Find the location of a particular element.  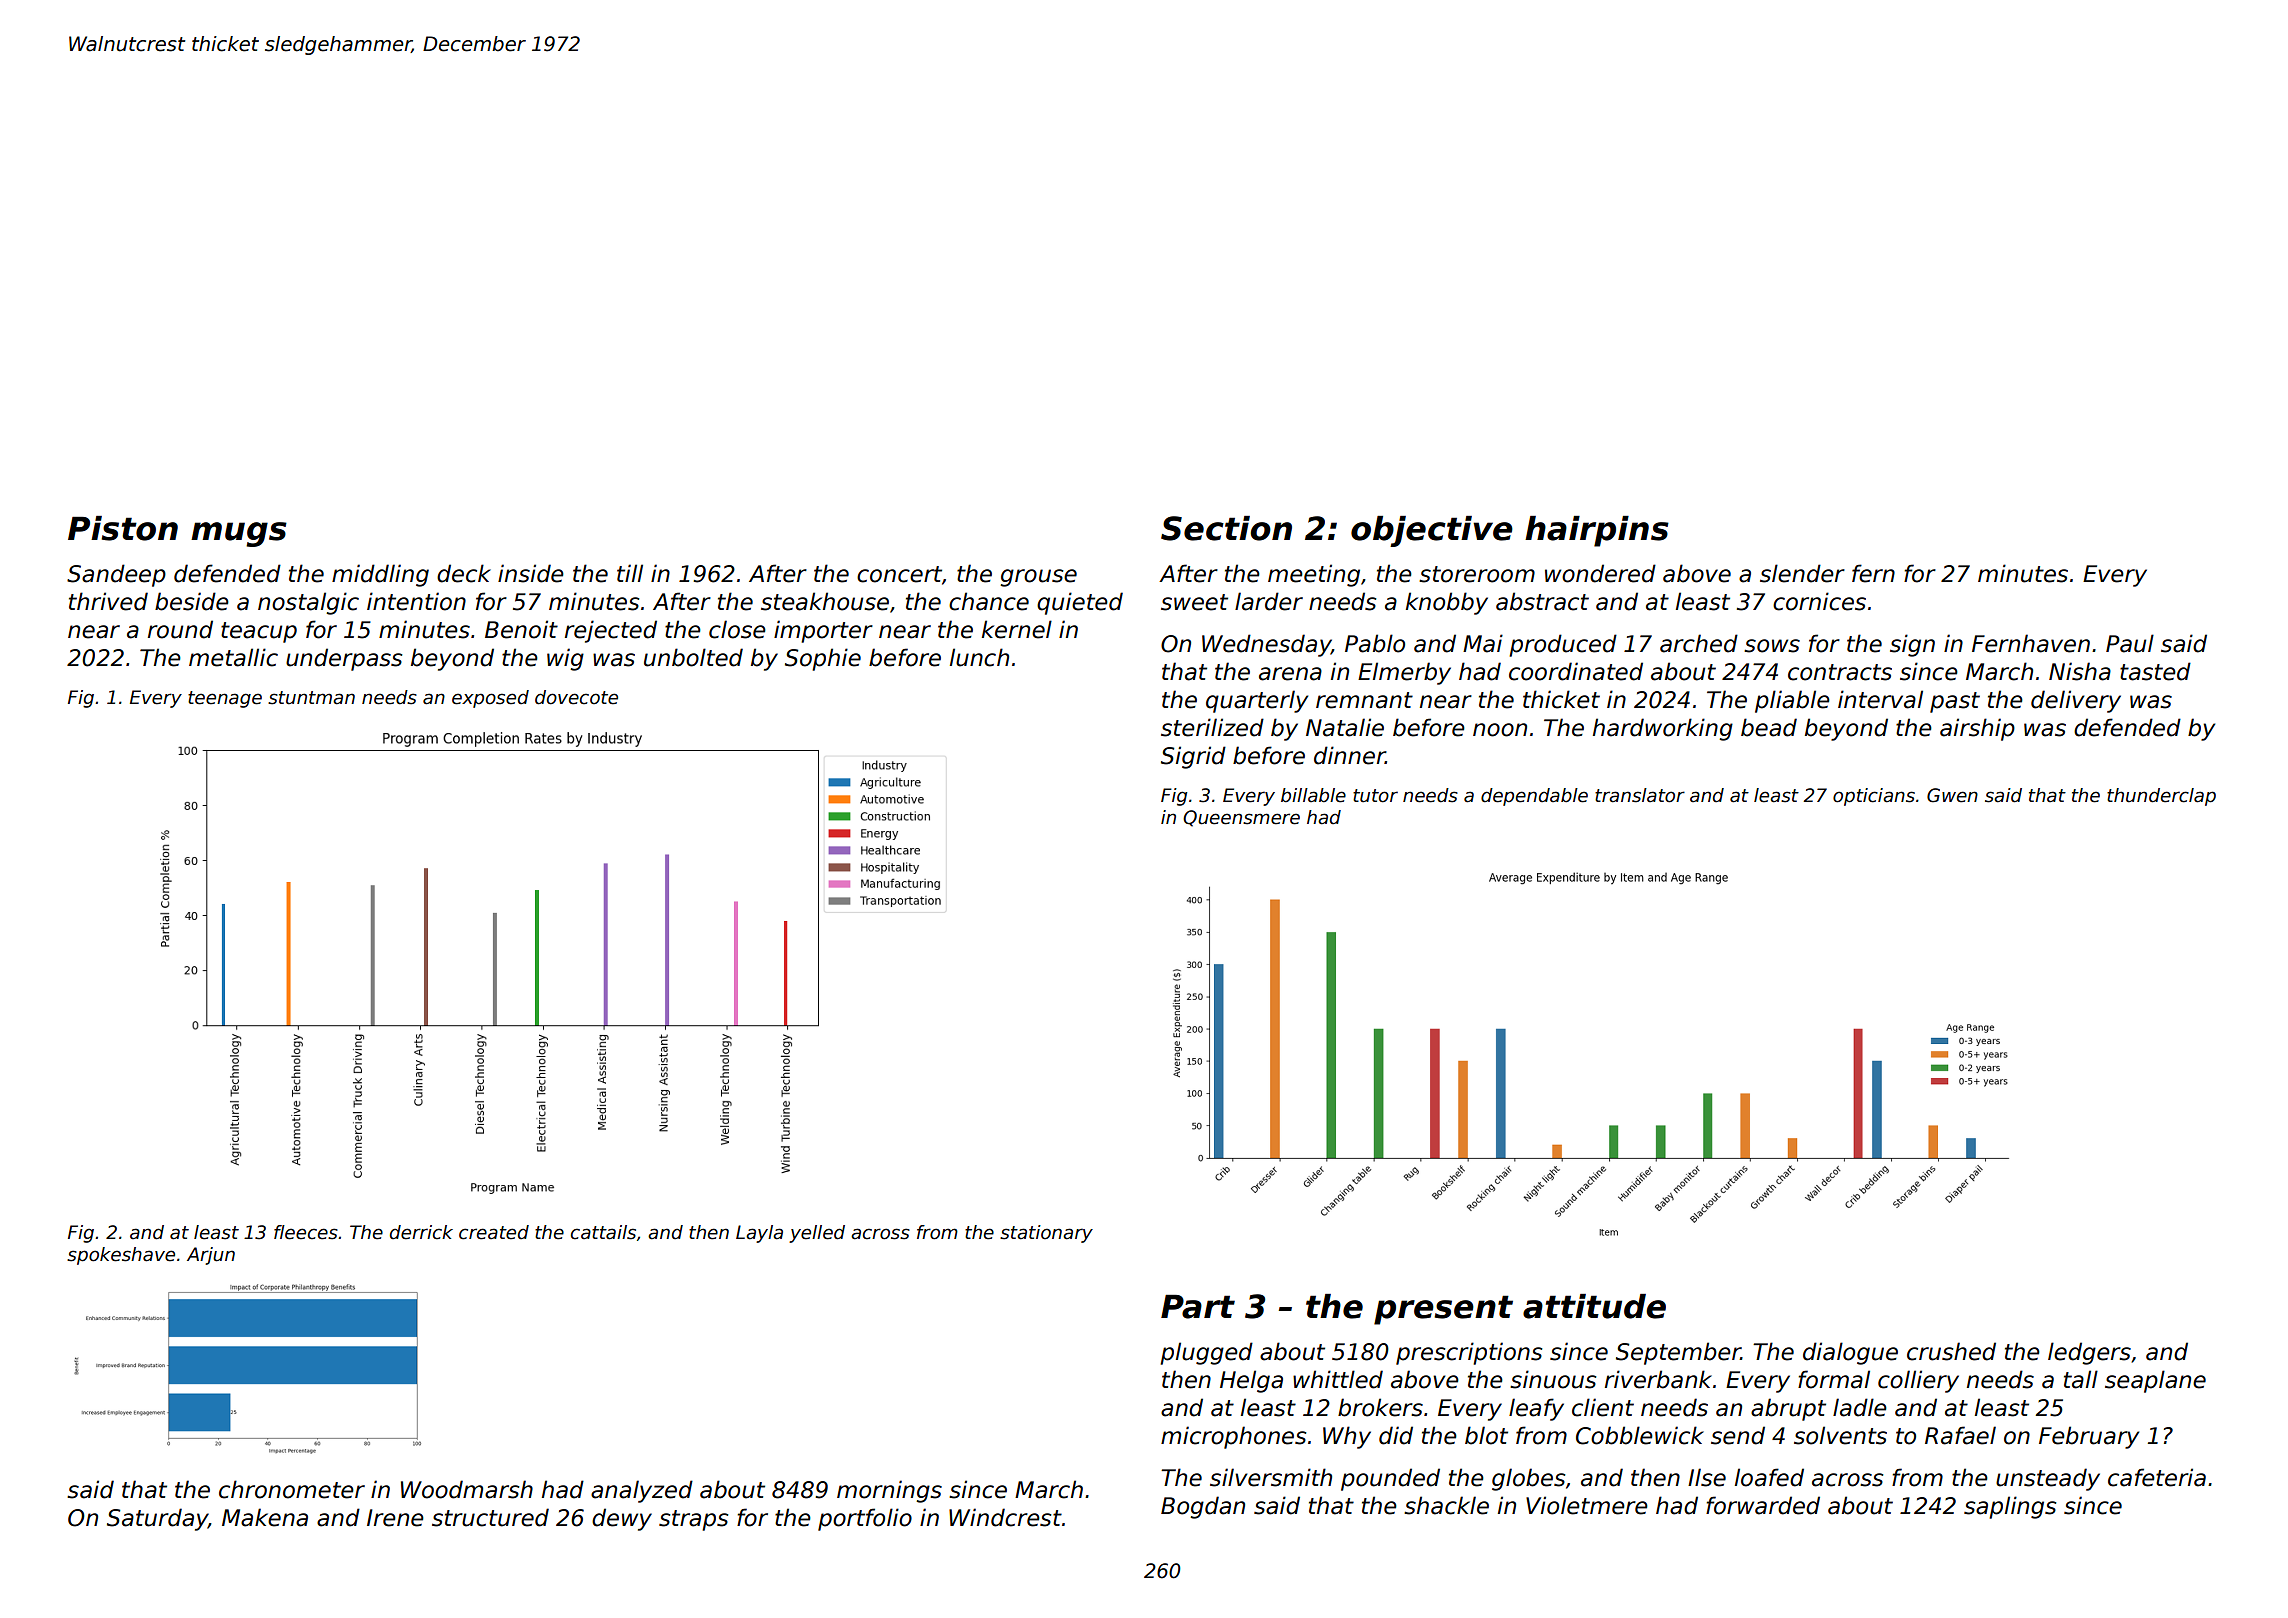

Queensmere is located at coordinates (1241, 818).
